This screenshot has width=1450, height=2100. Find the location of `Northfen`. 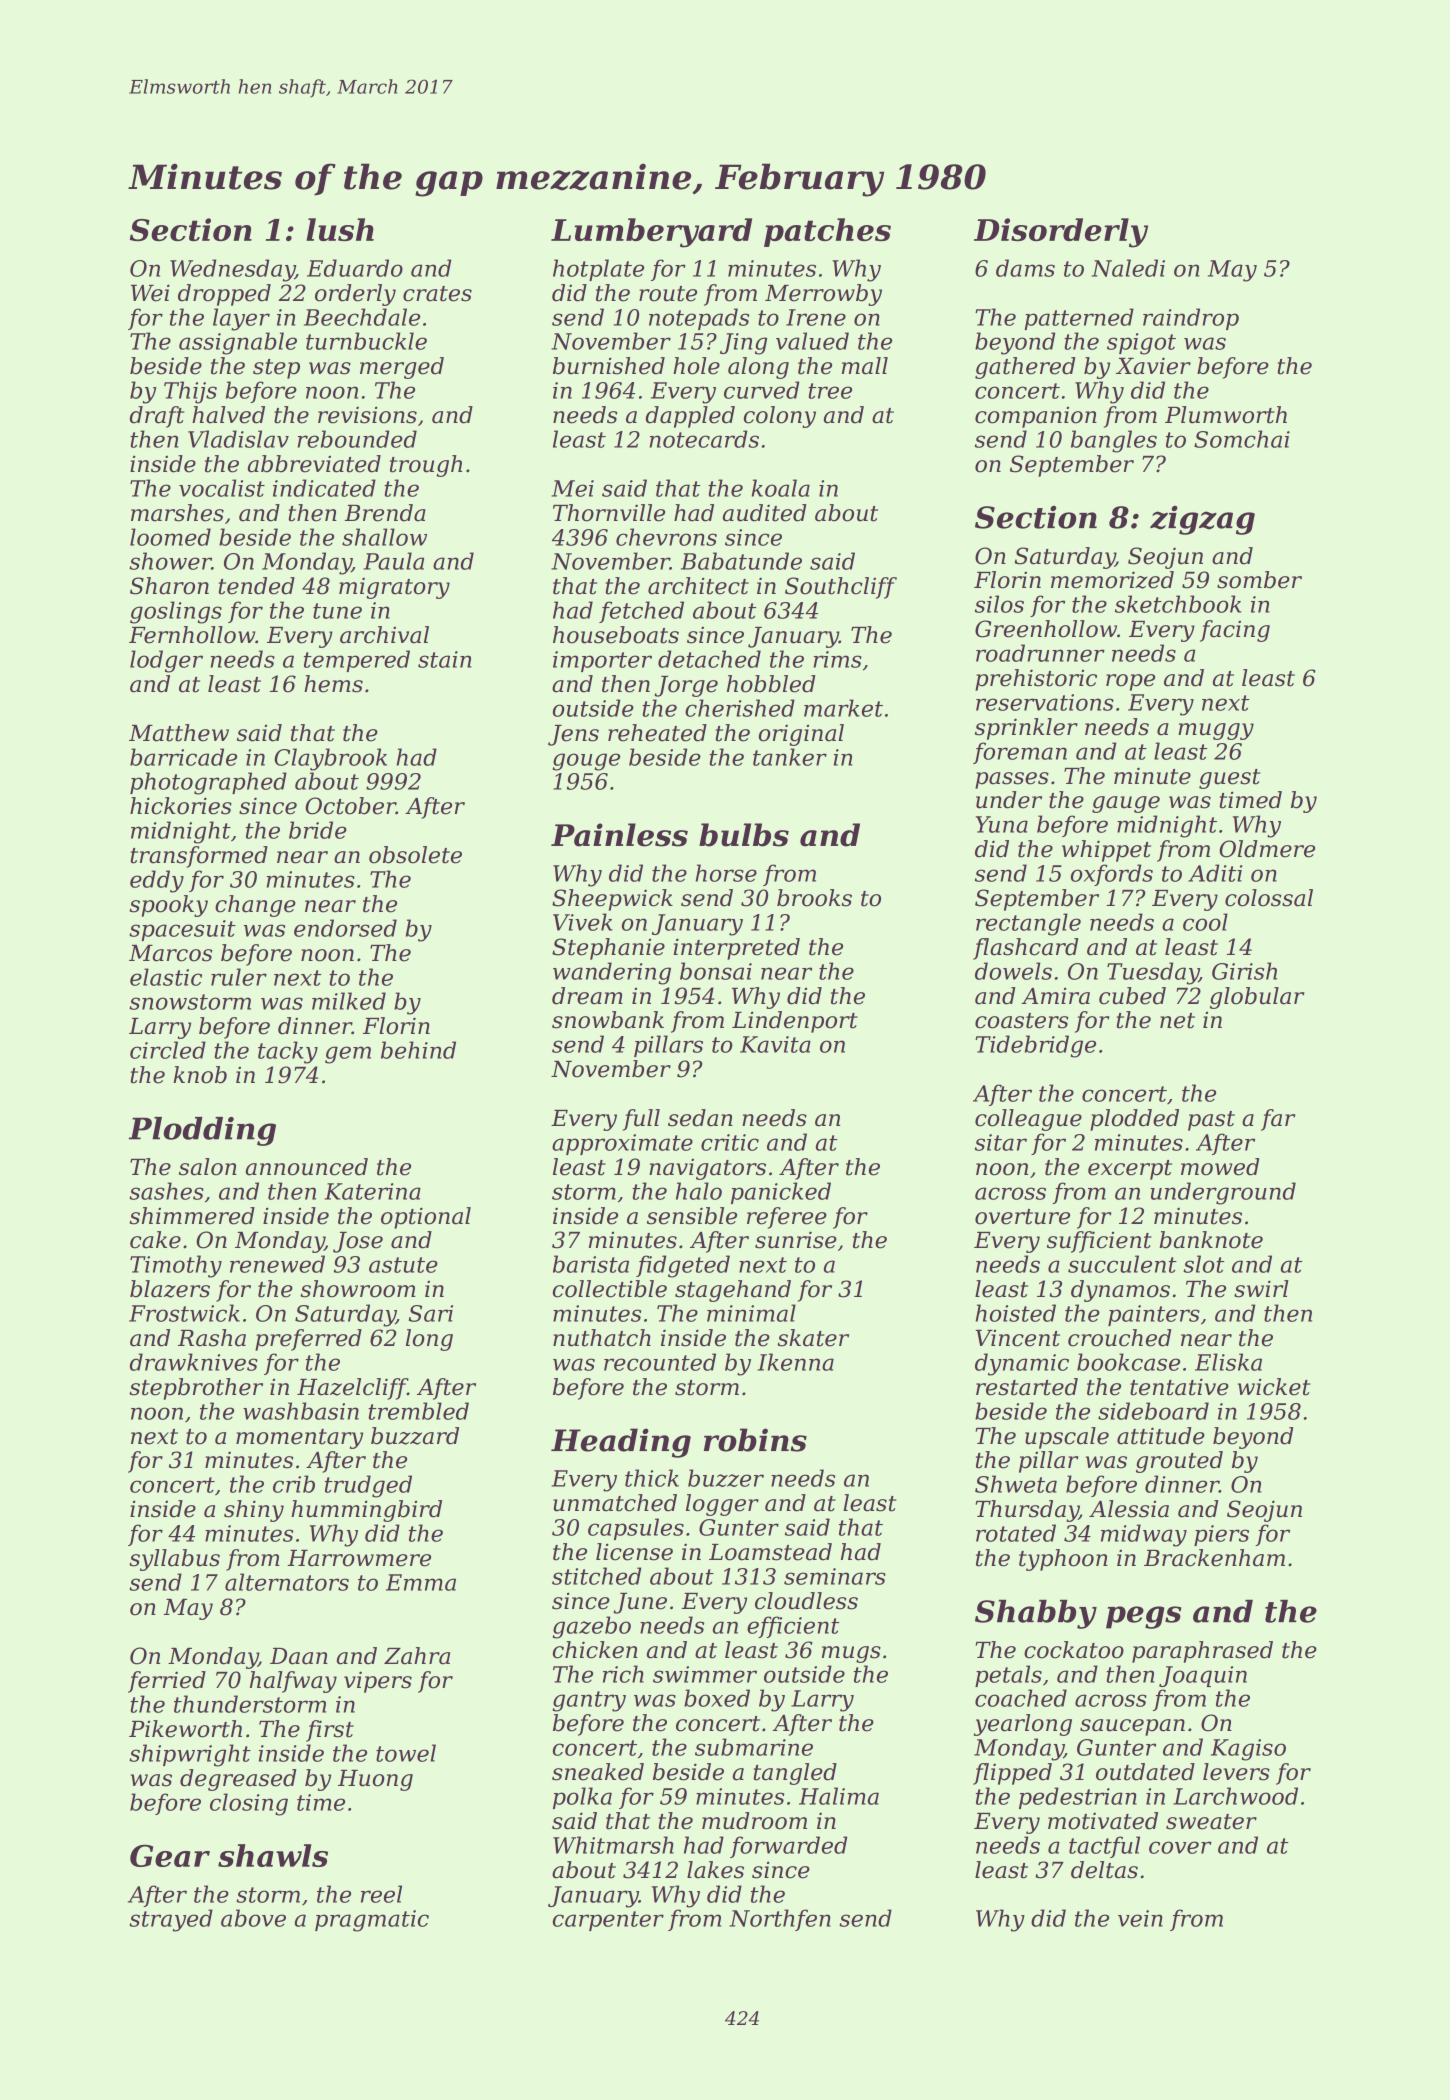

Northfen is located at coordinates (780, 1920).
